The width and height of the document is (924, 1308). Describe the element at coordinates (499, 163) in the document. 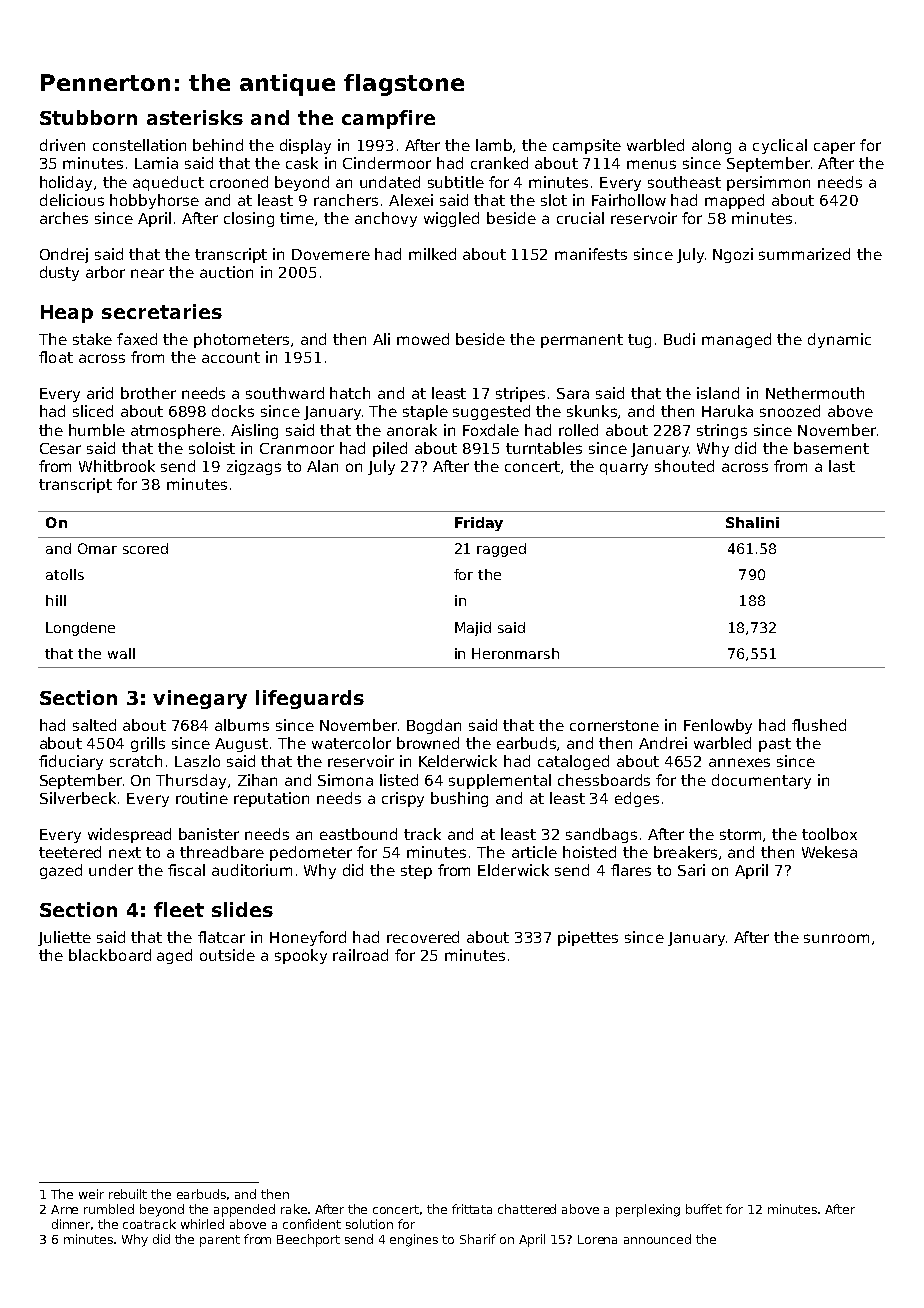

I see `cranked` at that location.
